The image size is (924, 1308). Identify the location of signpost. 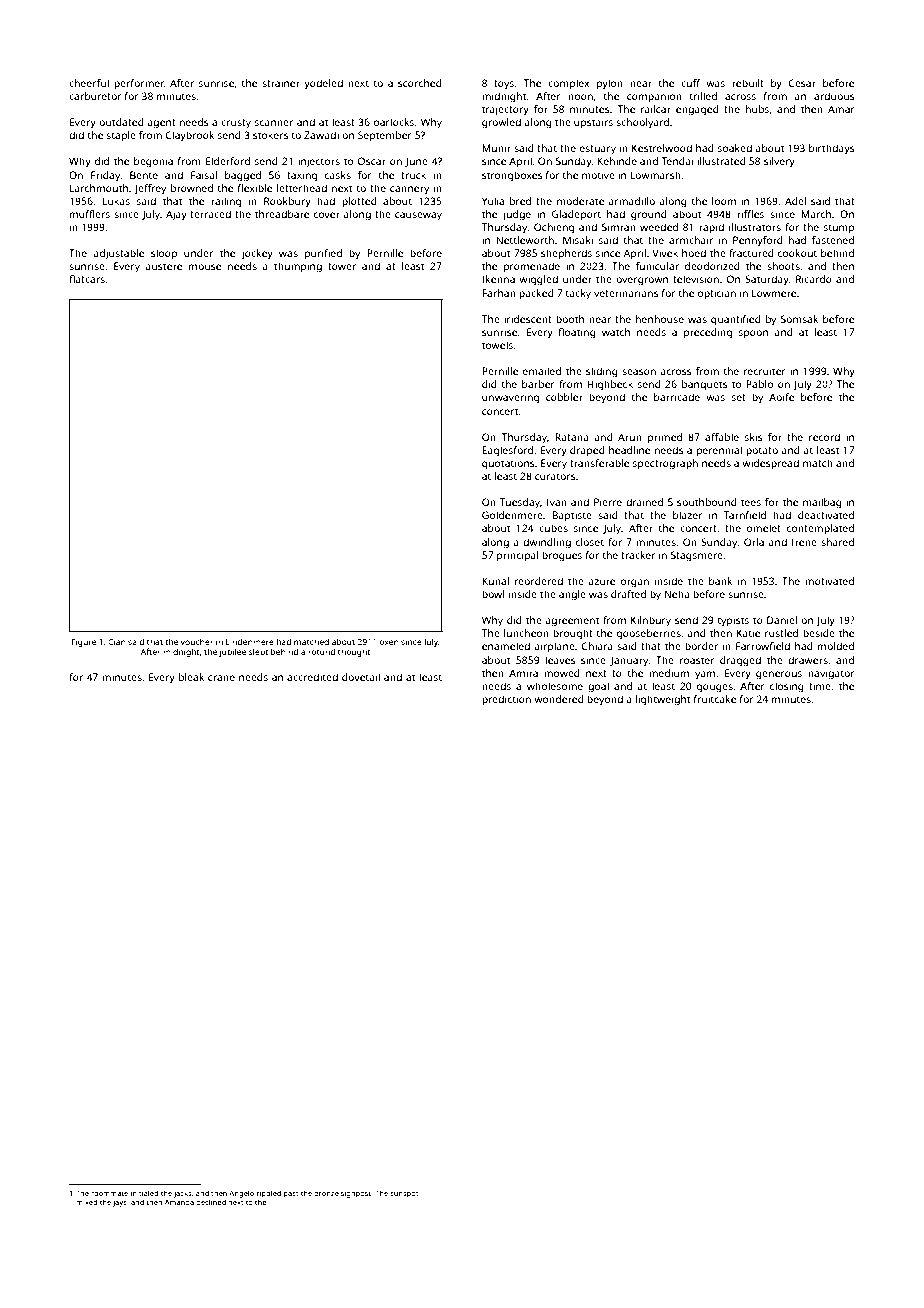
(356, 1194).
